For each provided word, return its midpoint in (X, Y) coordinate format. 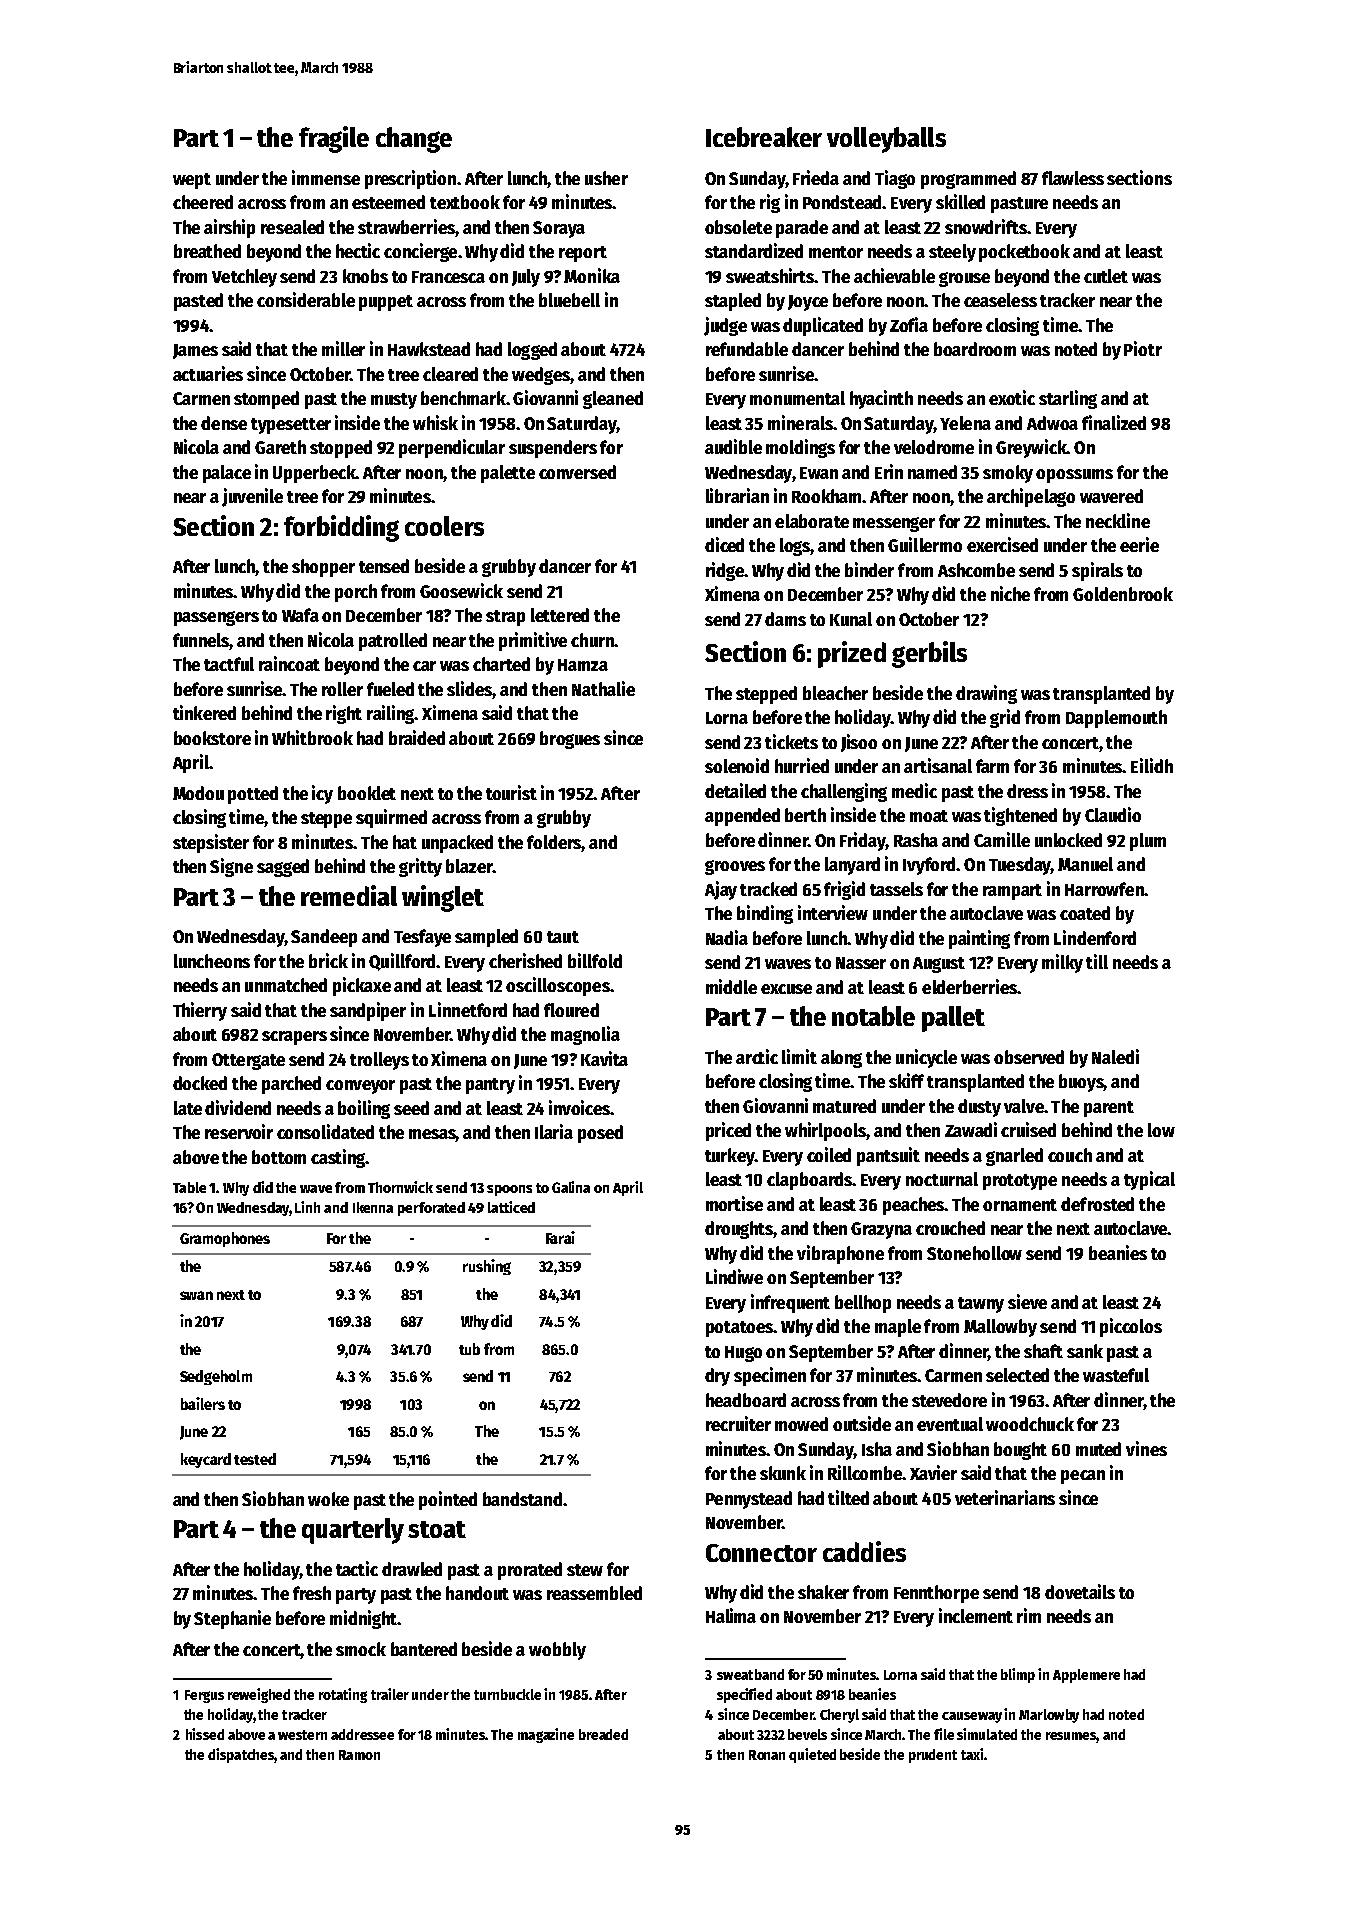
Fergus (204, 1696)
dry (717, 1377)
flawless (1073, 178)
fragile (334, 139)
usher (606, 178)
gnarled (1014, 1157)
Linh (307, 1207)
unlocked (1068, 840)
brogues (570, 740)
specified (744, 1695)
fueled (390, 689)
